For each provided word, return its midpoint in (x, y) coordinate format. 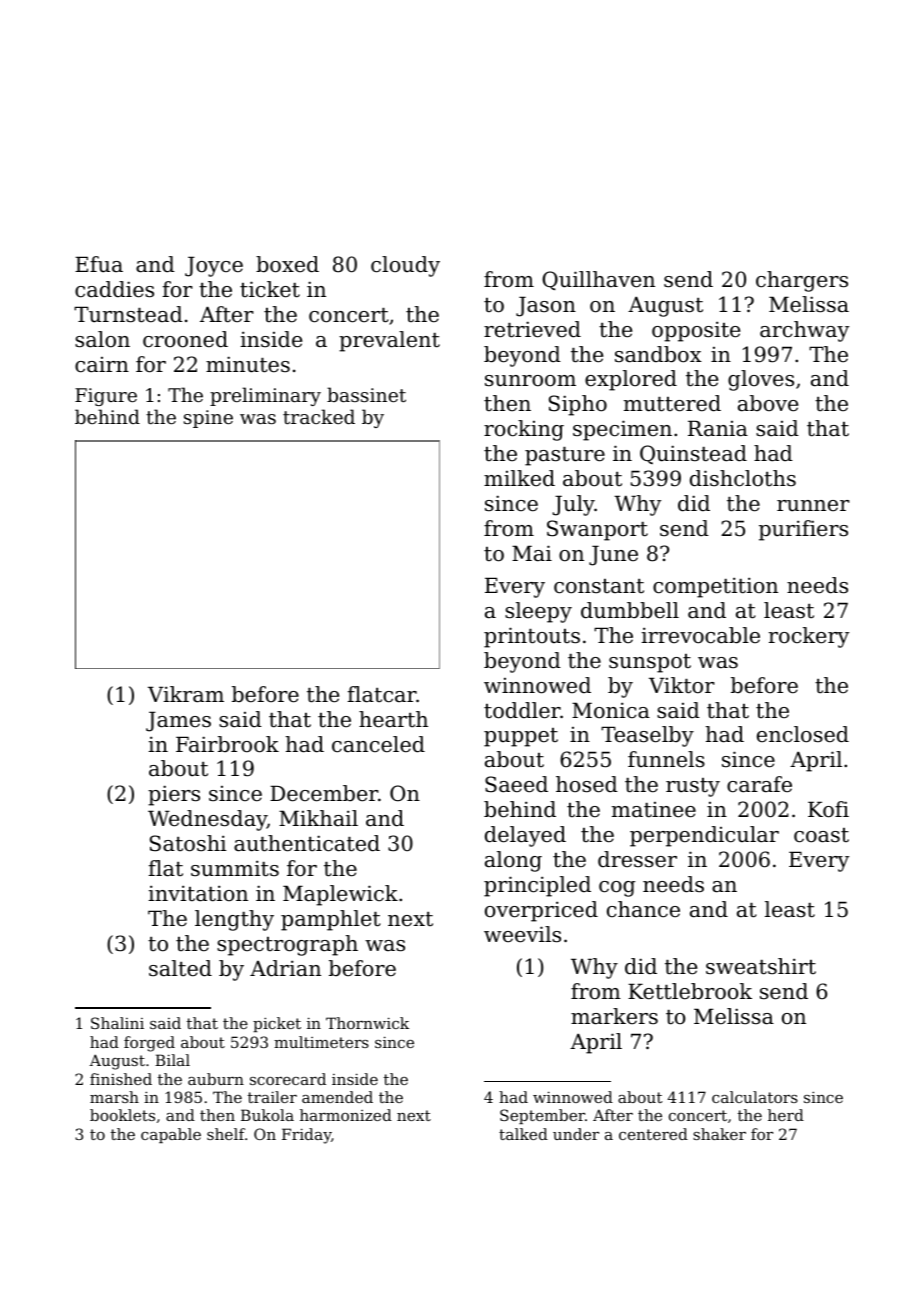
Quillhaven (598, 280)
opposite (696, 331)
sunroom (530, 381)
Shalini (117, 1023)
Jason (546, 306)
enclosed (803, 734)
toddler (522, 710)
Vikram (186, 694)
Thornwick (367, 1023)
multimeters (321, 1042)
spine (208, 419)
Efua (99, 264)
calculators (755, 1097)
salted (180, 968)
